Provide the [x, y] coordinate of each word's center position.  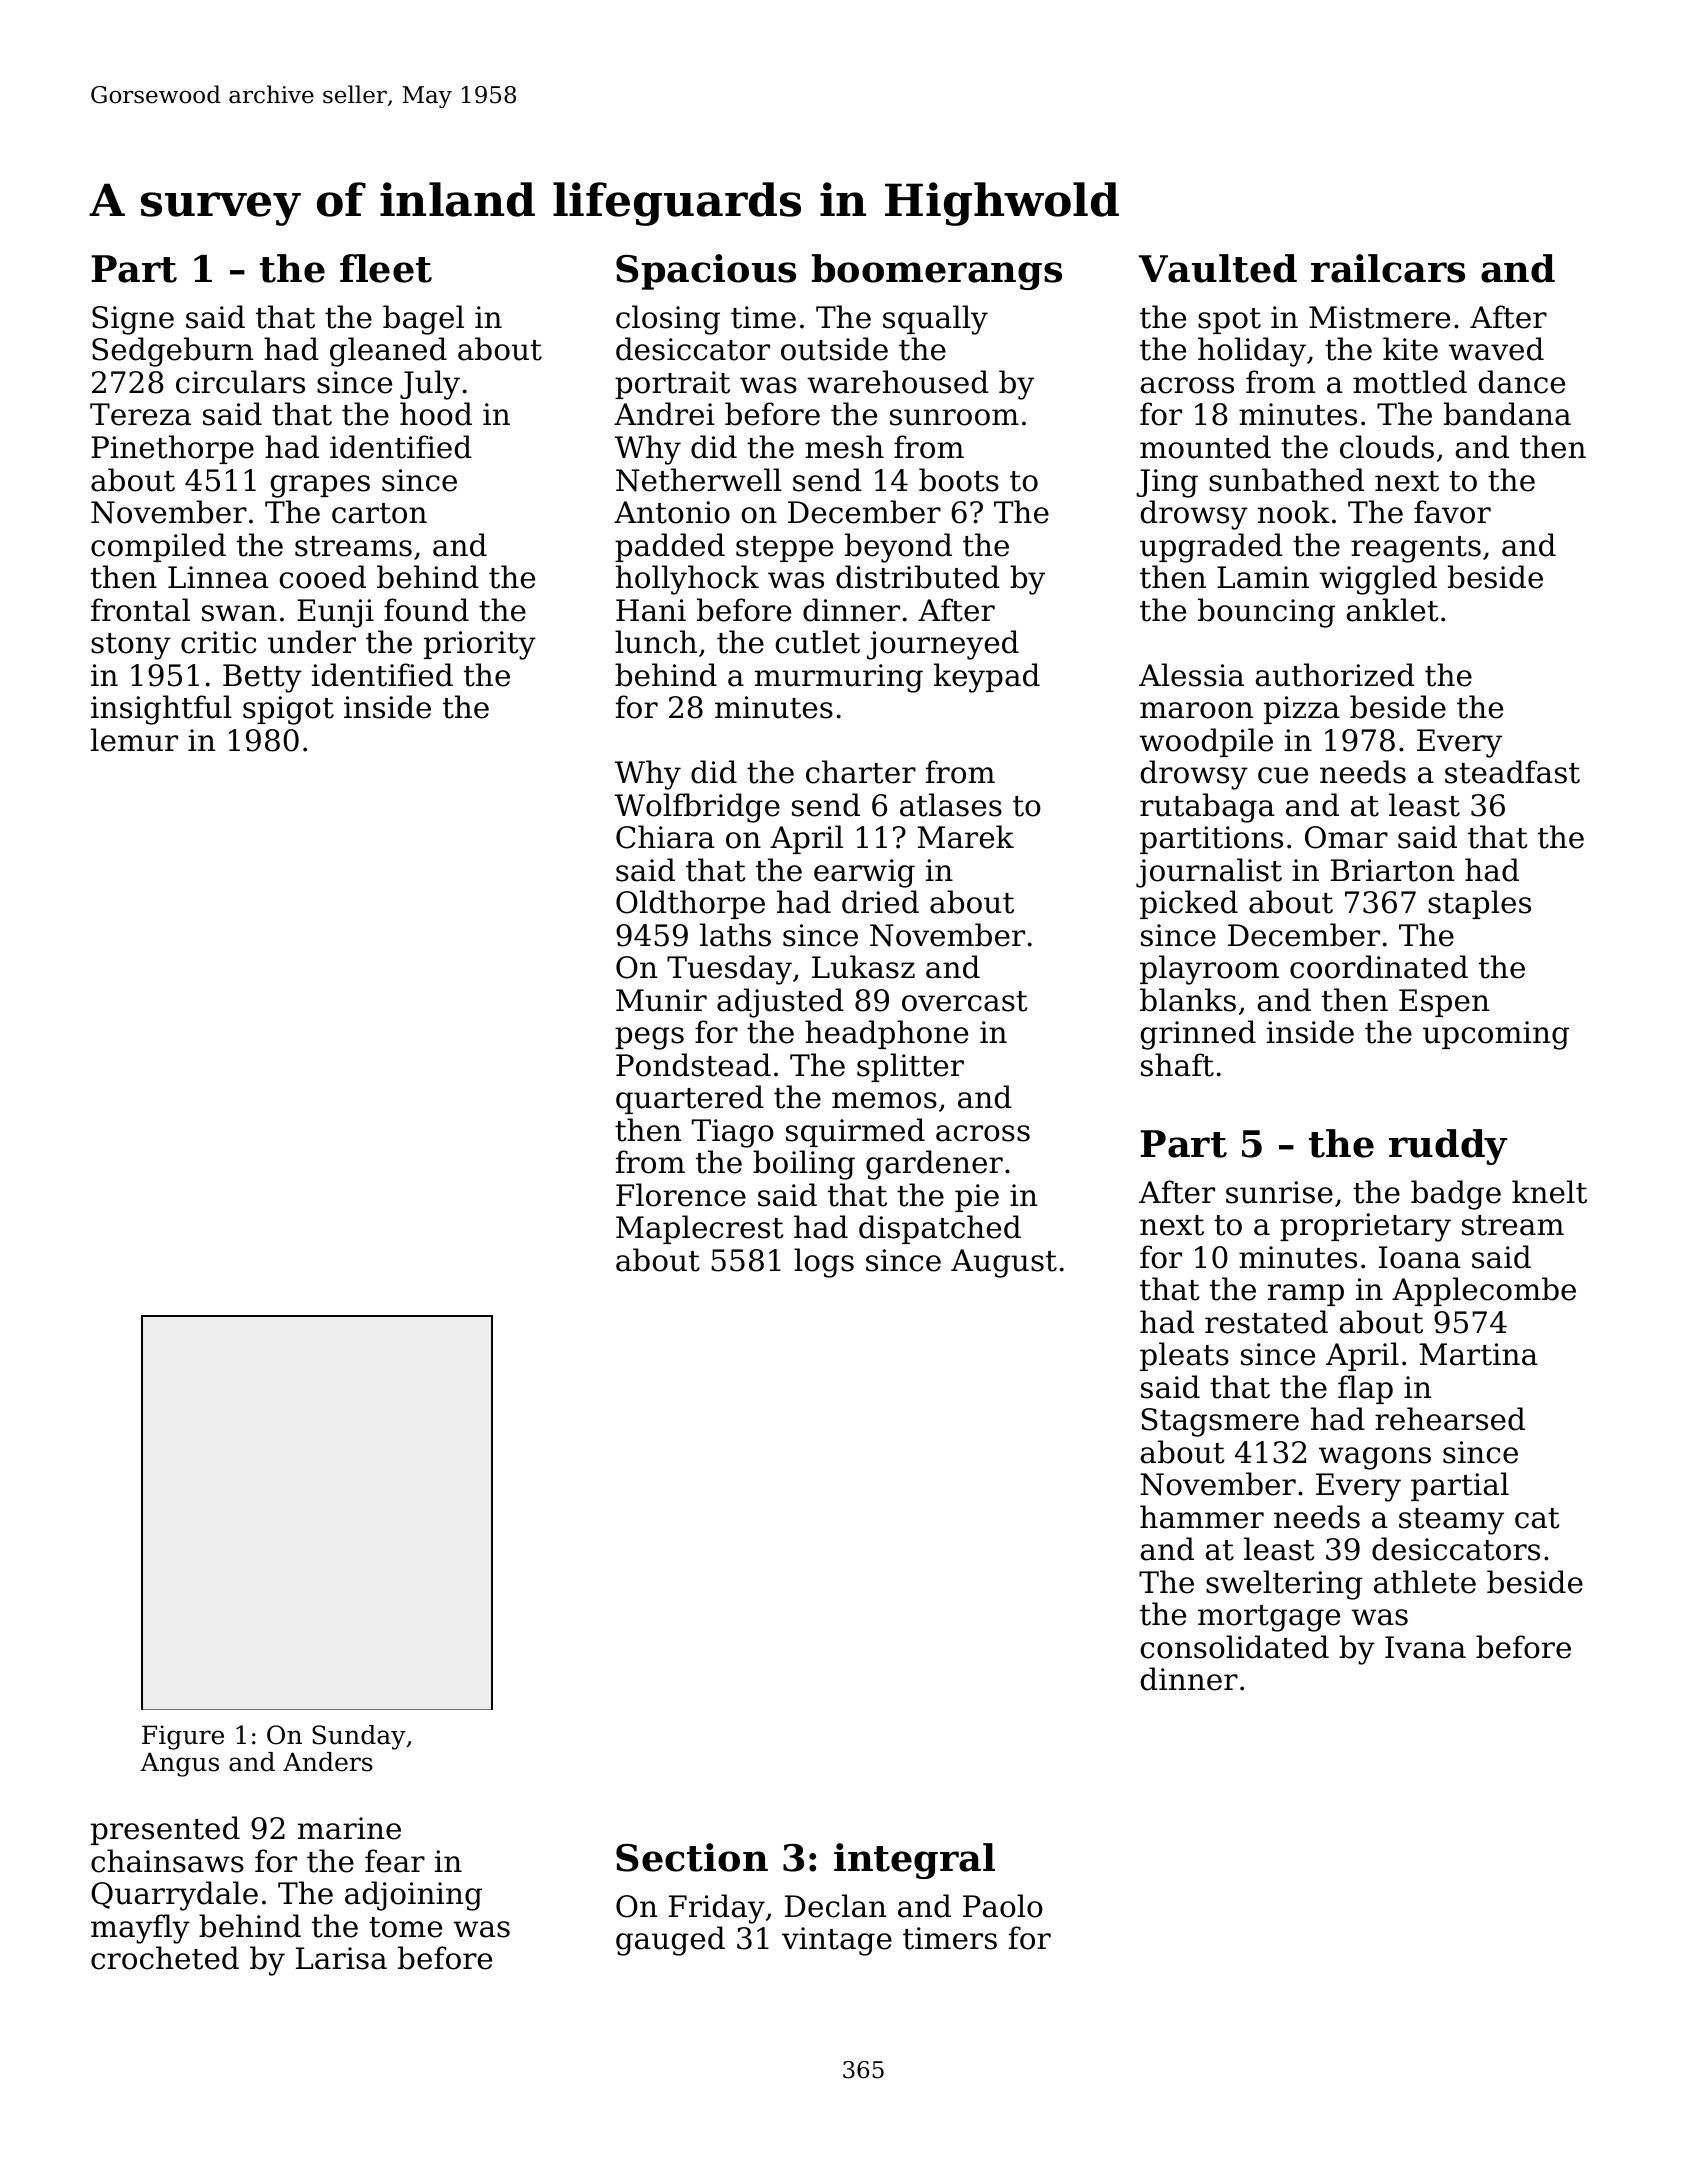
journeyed [943, 645]
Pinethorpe [172, 449]
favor [1452, 512]
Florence [681, 1195]
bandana [1507, 414]
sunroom [954, 417]
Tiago [733, 1133]
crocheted [165, 1958]
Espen [1444, 1003]
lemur [134, 740]
